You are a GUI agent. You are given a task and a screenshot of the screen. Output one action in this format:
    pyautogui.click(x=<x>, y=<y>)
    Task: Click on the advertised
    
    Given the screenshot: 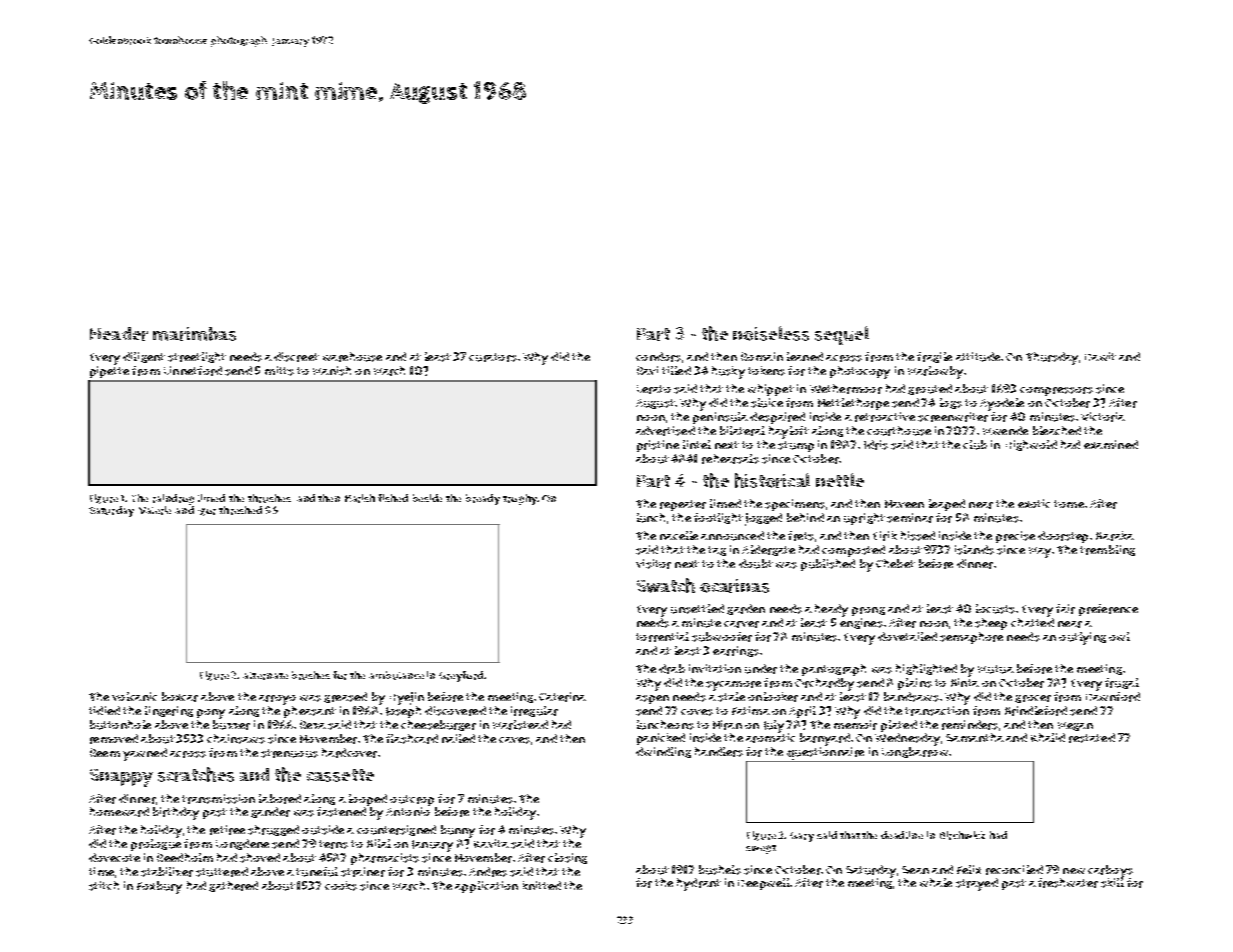 What is the action you would take?
    pyautogui.click(x=665, y=431)
